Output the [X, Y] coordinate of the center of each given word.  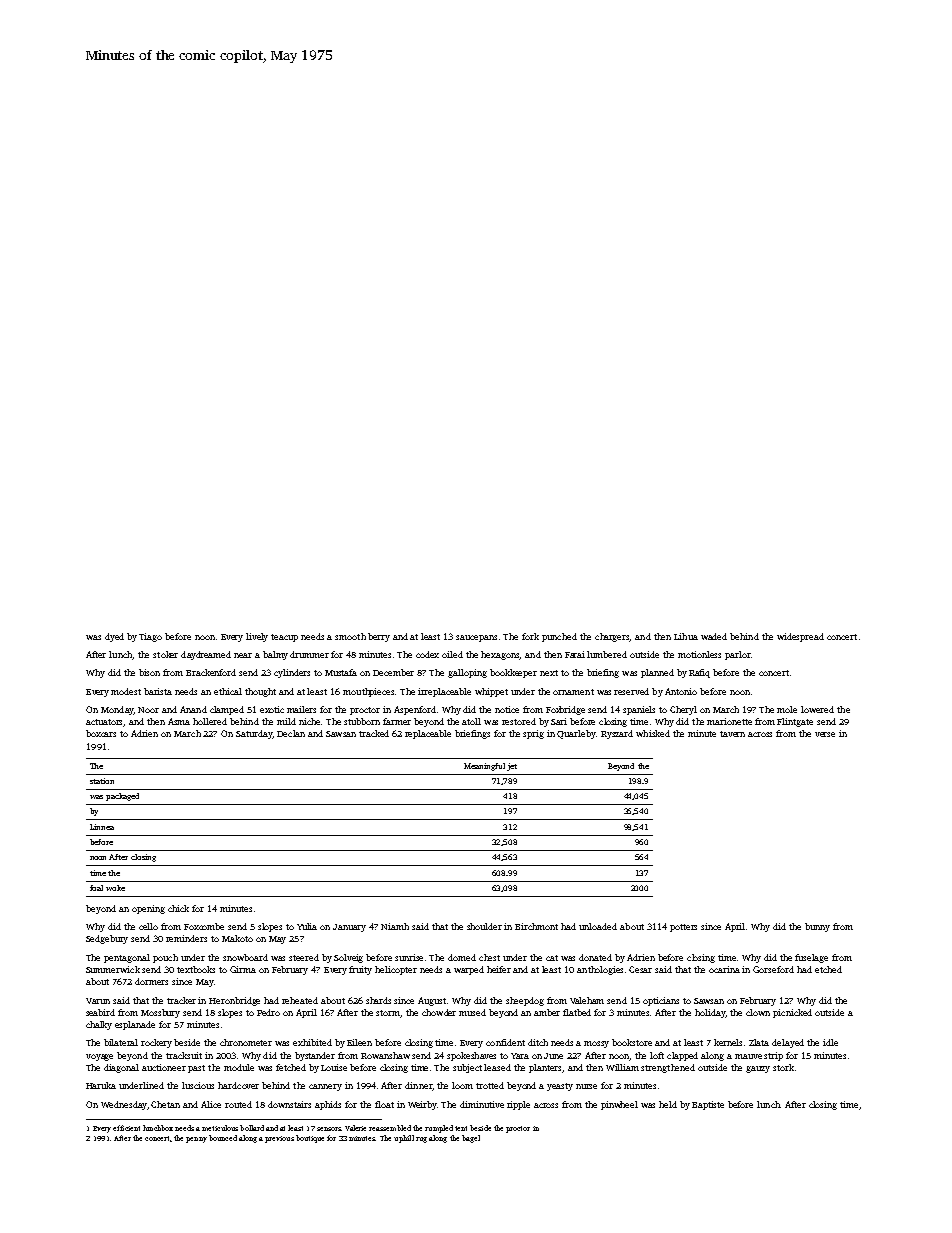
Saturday [254, 734]
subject [467, 1068]
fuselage [811, 958]
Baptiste [708, 1105]
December [393, 672]
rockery [156, 1043]
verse [825, 734]
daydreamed [206, 655]
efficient [126, 1128]
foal [96, 888]
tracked [374, 733]
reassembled [390, 1128]
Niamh [395, 926]
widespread [800, 637]
